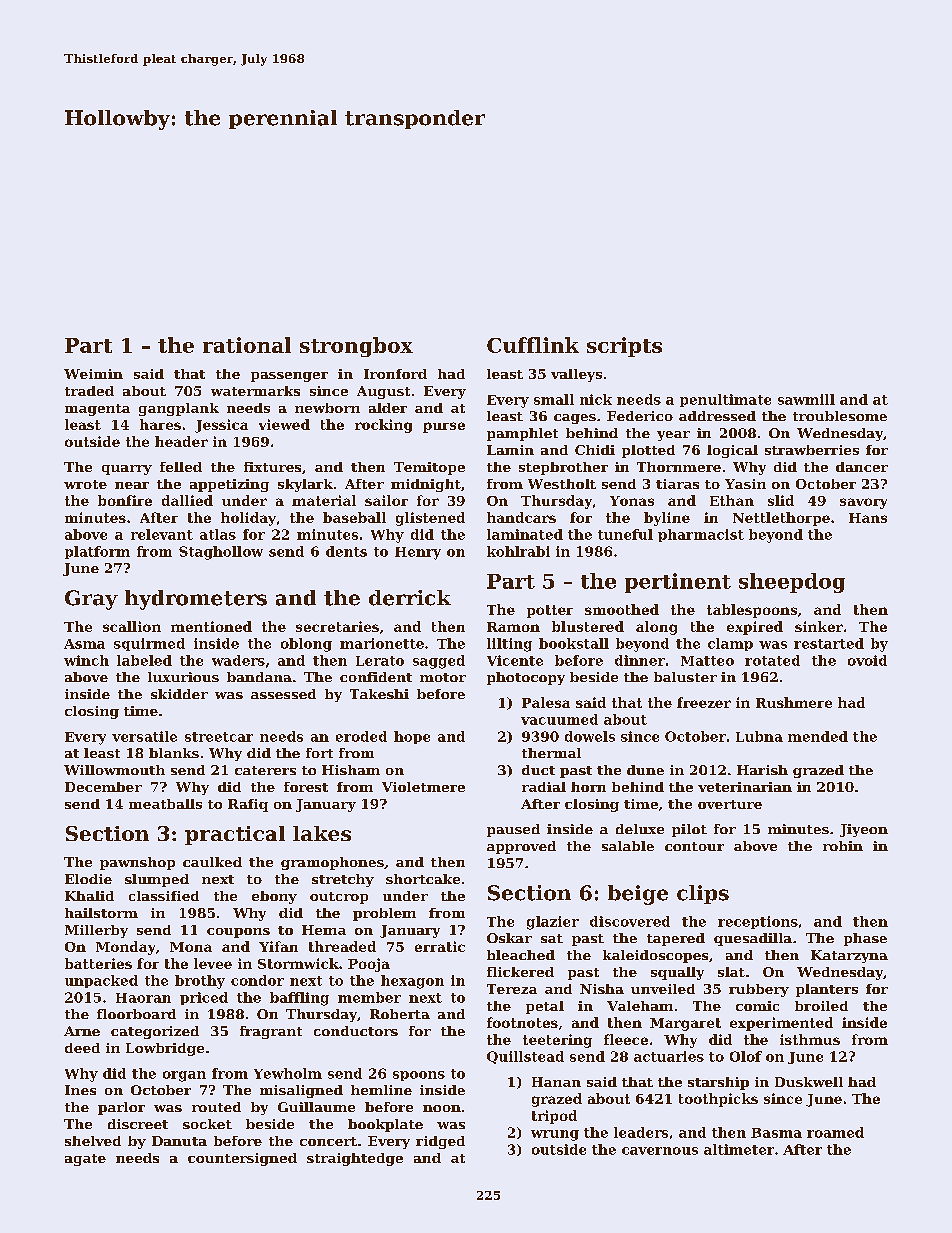 The image size is (952, 1233). What do you see at coordinates (272, 467) in the document?
I see `fixtures` at bounding box center [272, 467].
